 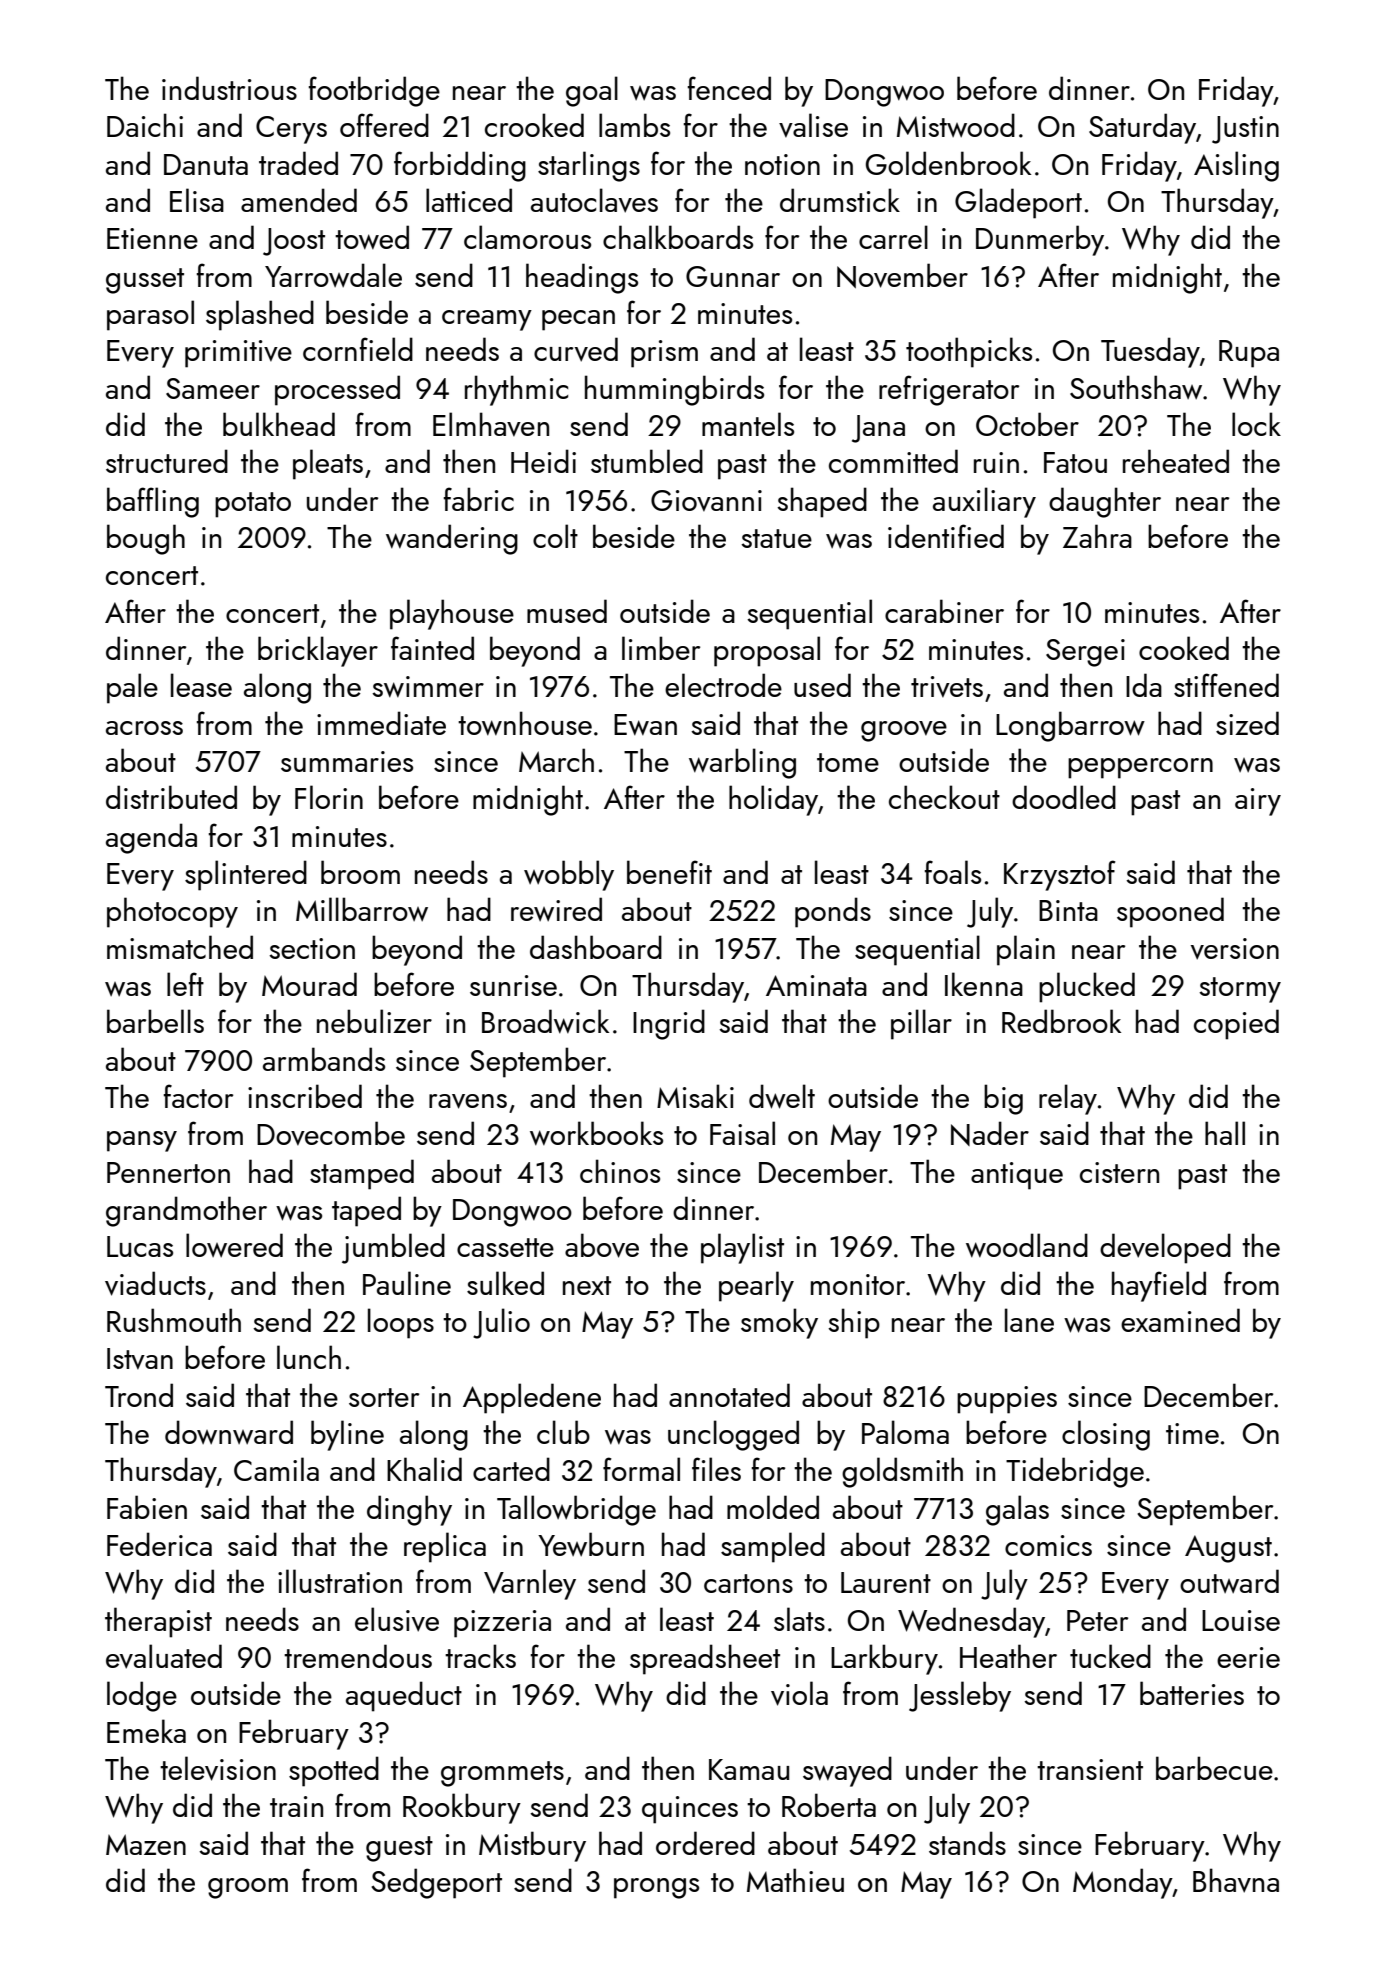 I want to click on Joost, so click(x=294, y=242).
